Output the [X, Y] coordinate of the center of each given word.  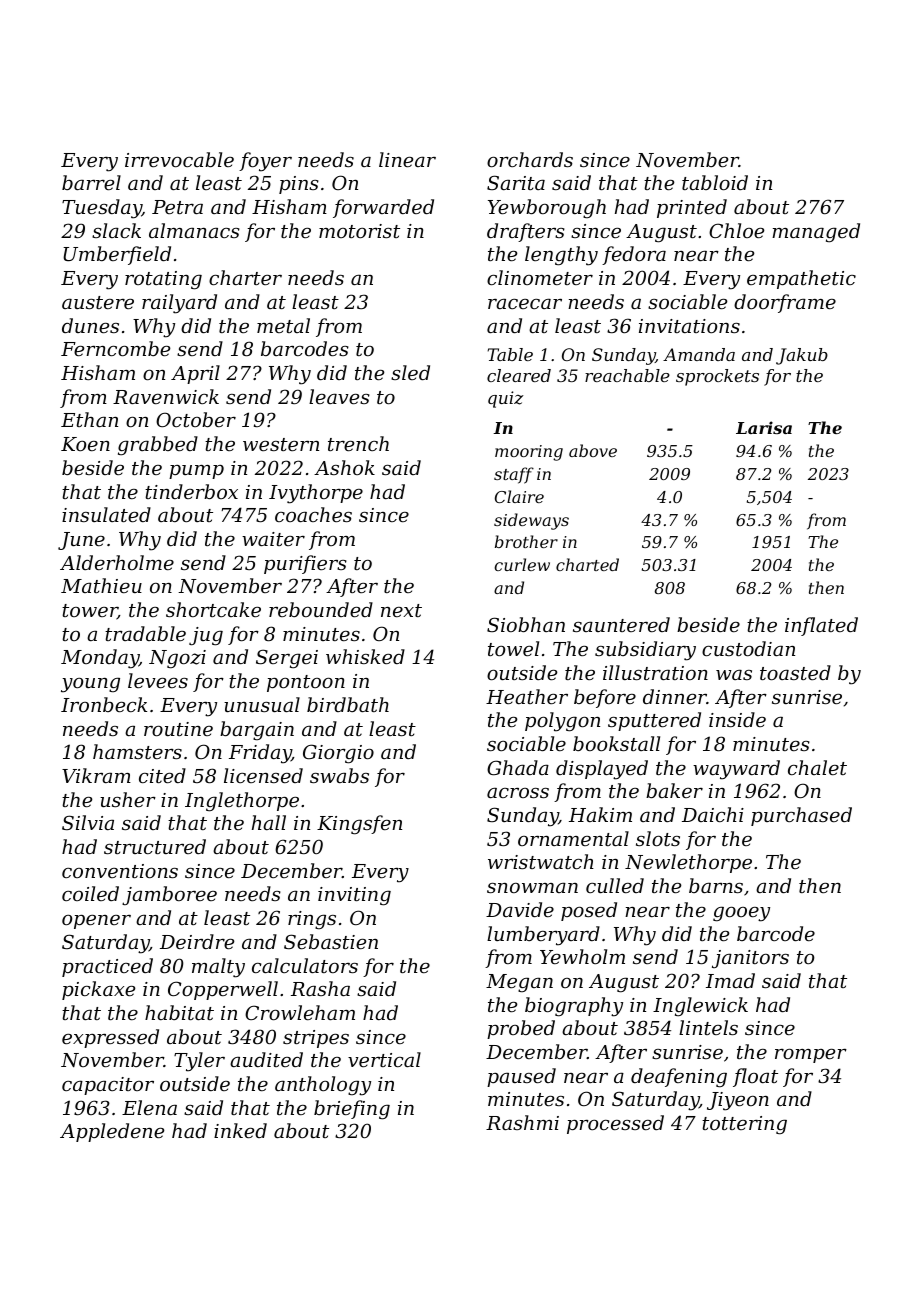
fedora [634, 255]
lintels [708, 1027]
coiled [90, 893]
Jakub [802, 356]
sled [410, 372]
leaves [339, 396]
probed [521, 1029]
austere [98, 302]
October [196, 419]
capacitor [108, 1086]
